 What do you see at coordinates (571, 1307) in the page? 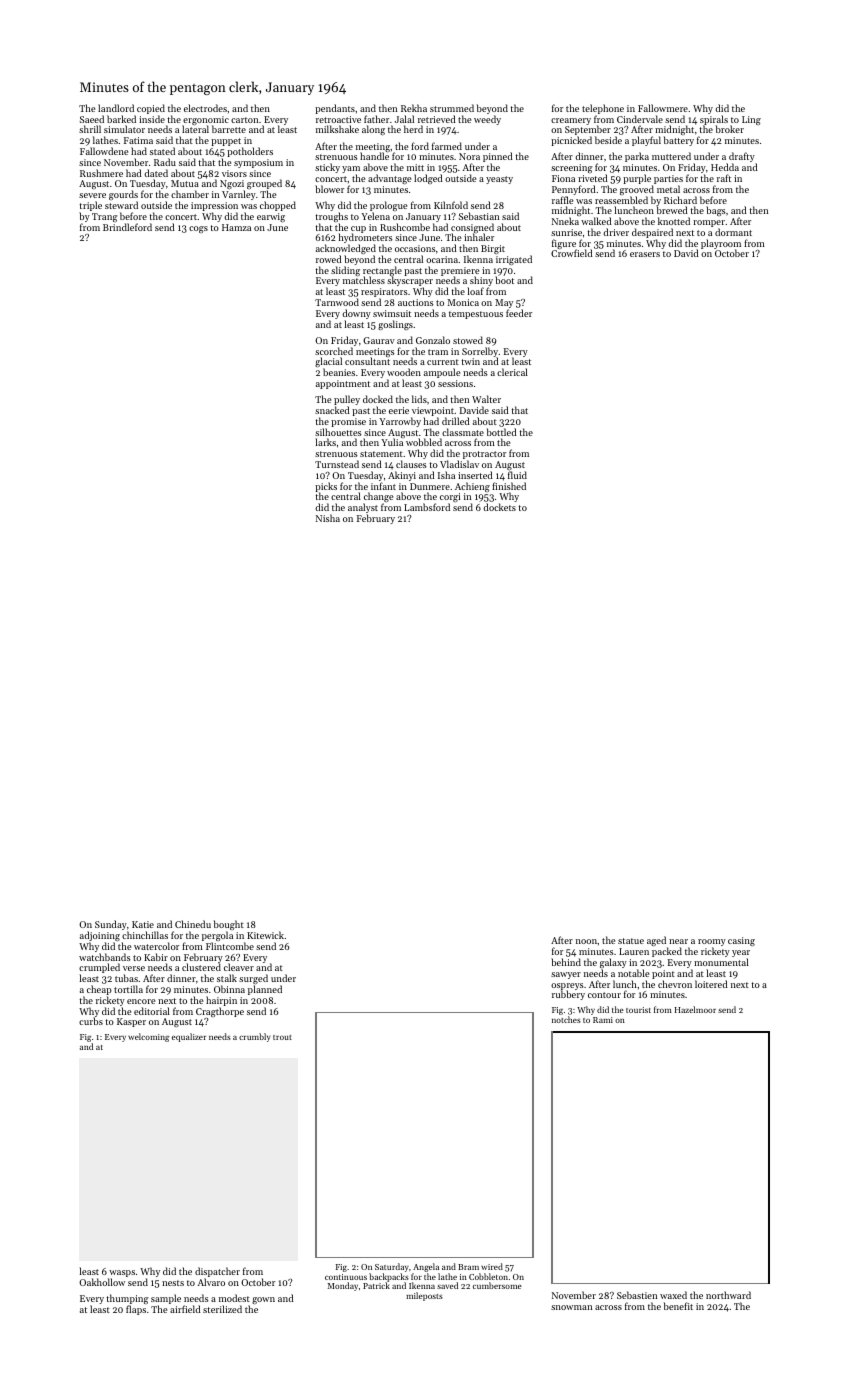
I see `snowman` at bounding box center [571, 1307].
